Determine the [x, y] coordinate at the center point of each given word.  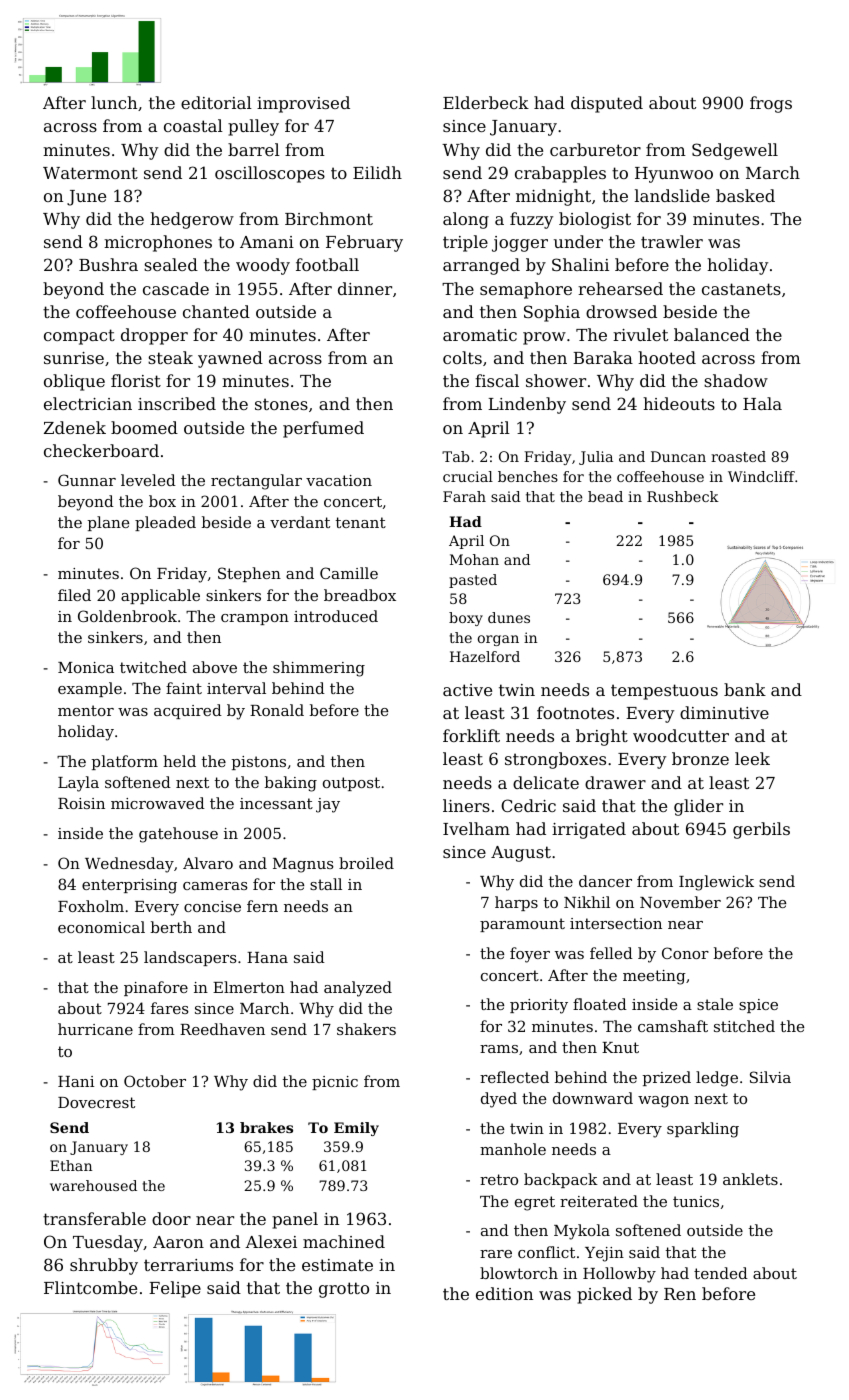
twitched [153, 667]
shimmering [319, 669]
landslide [672, 195]
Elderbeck [486, 102]
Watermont [90, 173]
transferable [94, 1218]
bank [745, 689]
